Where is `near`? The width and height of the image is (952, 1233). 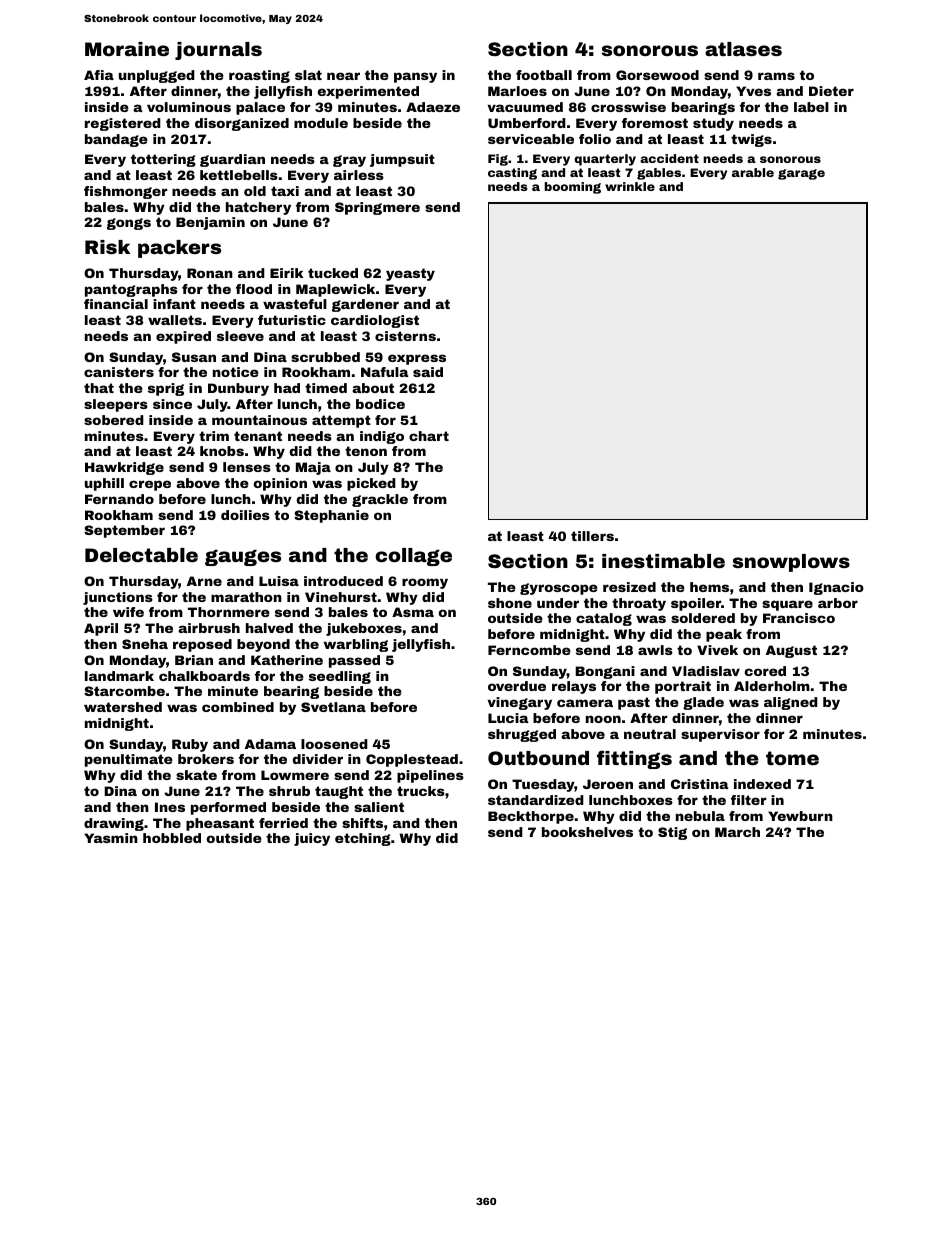
near is located at coordinates (343, 76).
